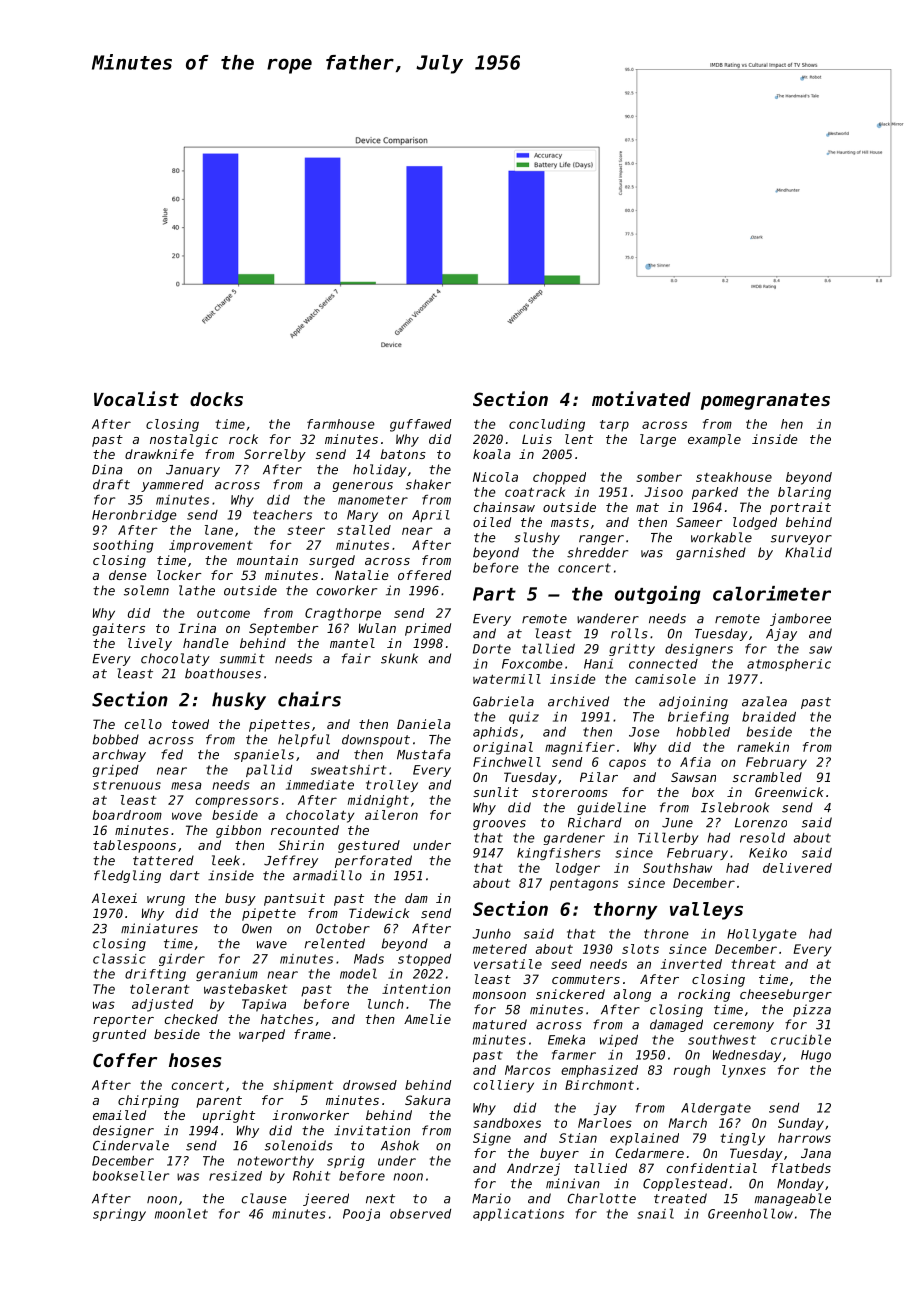 The width and height of the document is (924, 1308). I want to click on motivated, so click(641, 398).
